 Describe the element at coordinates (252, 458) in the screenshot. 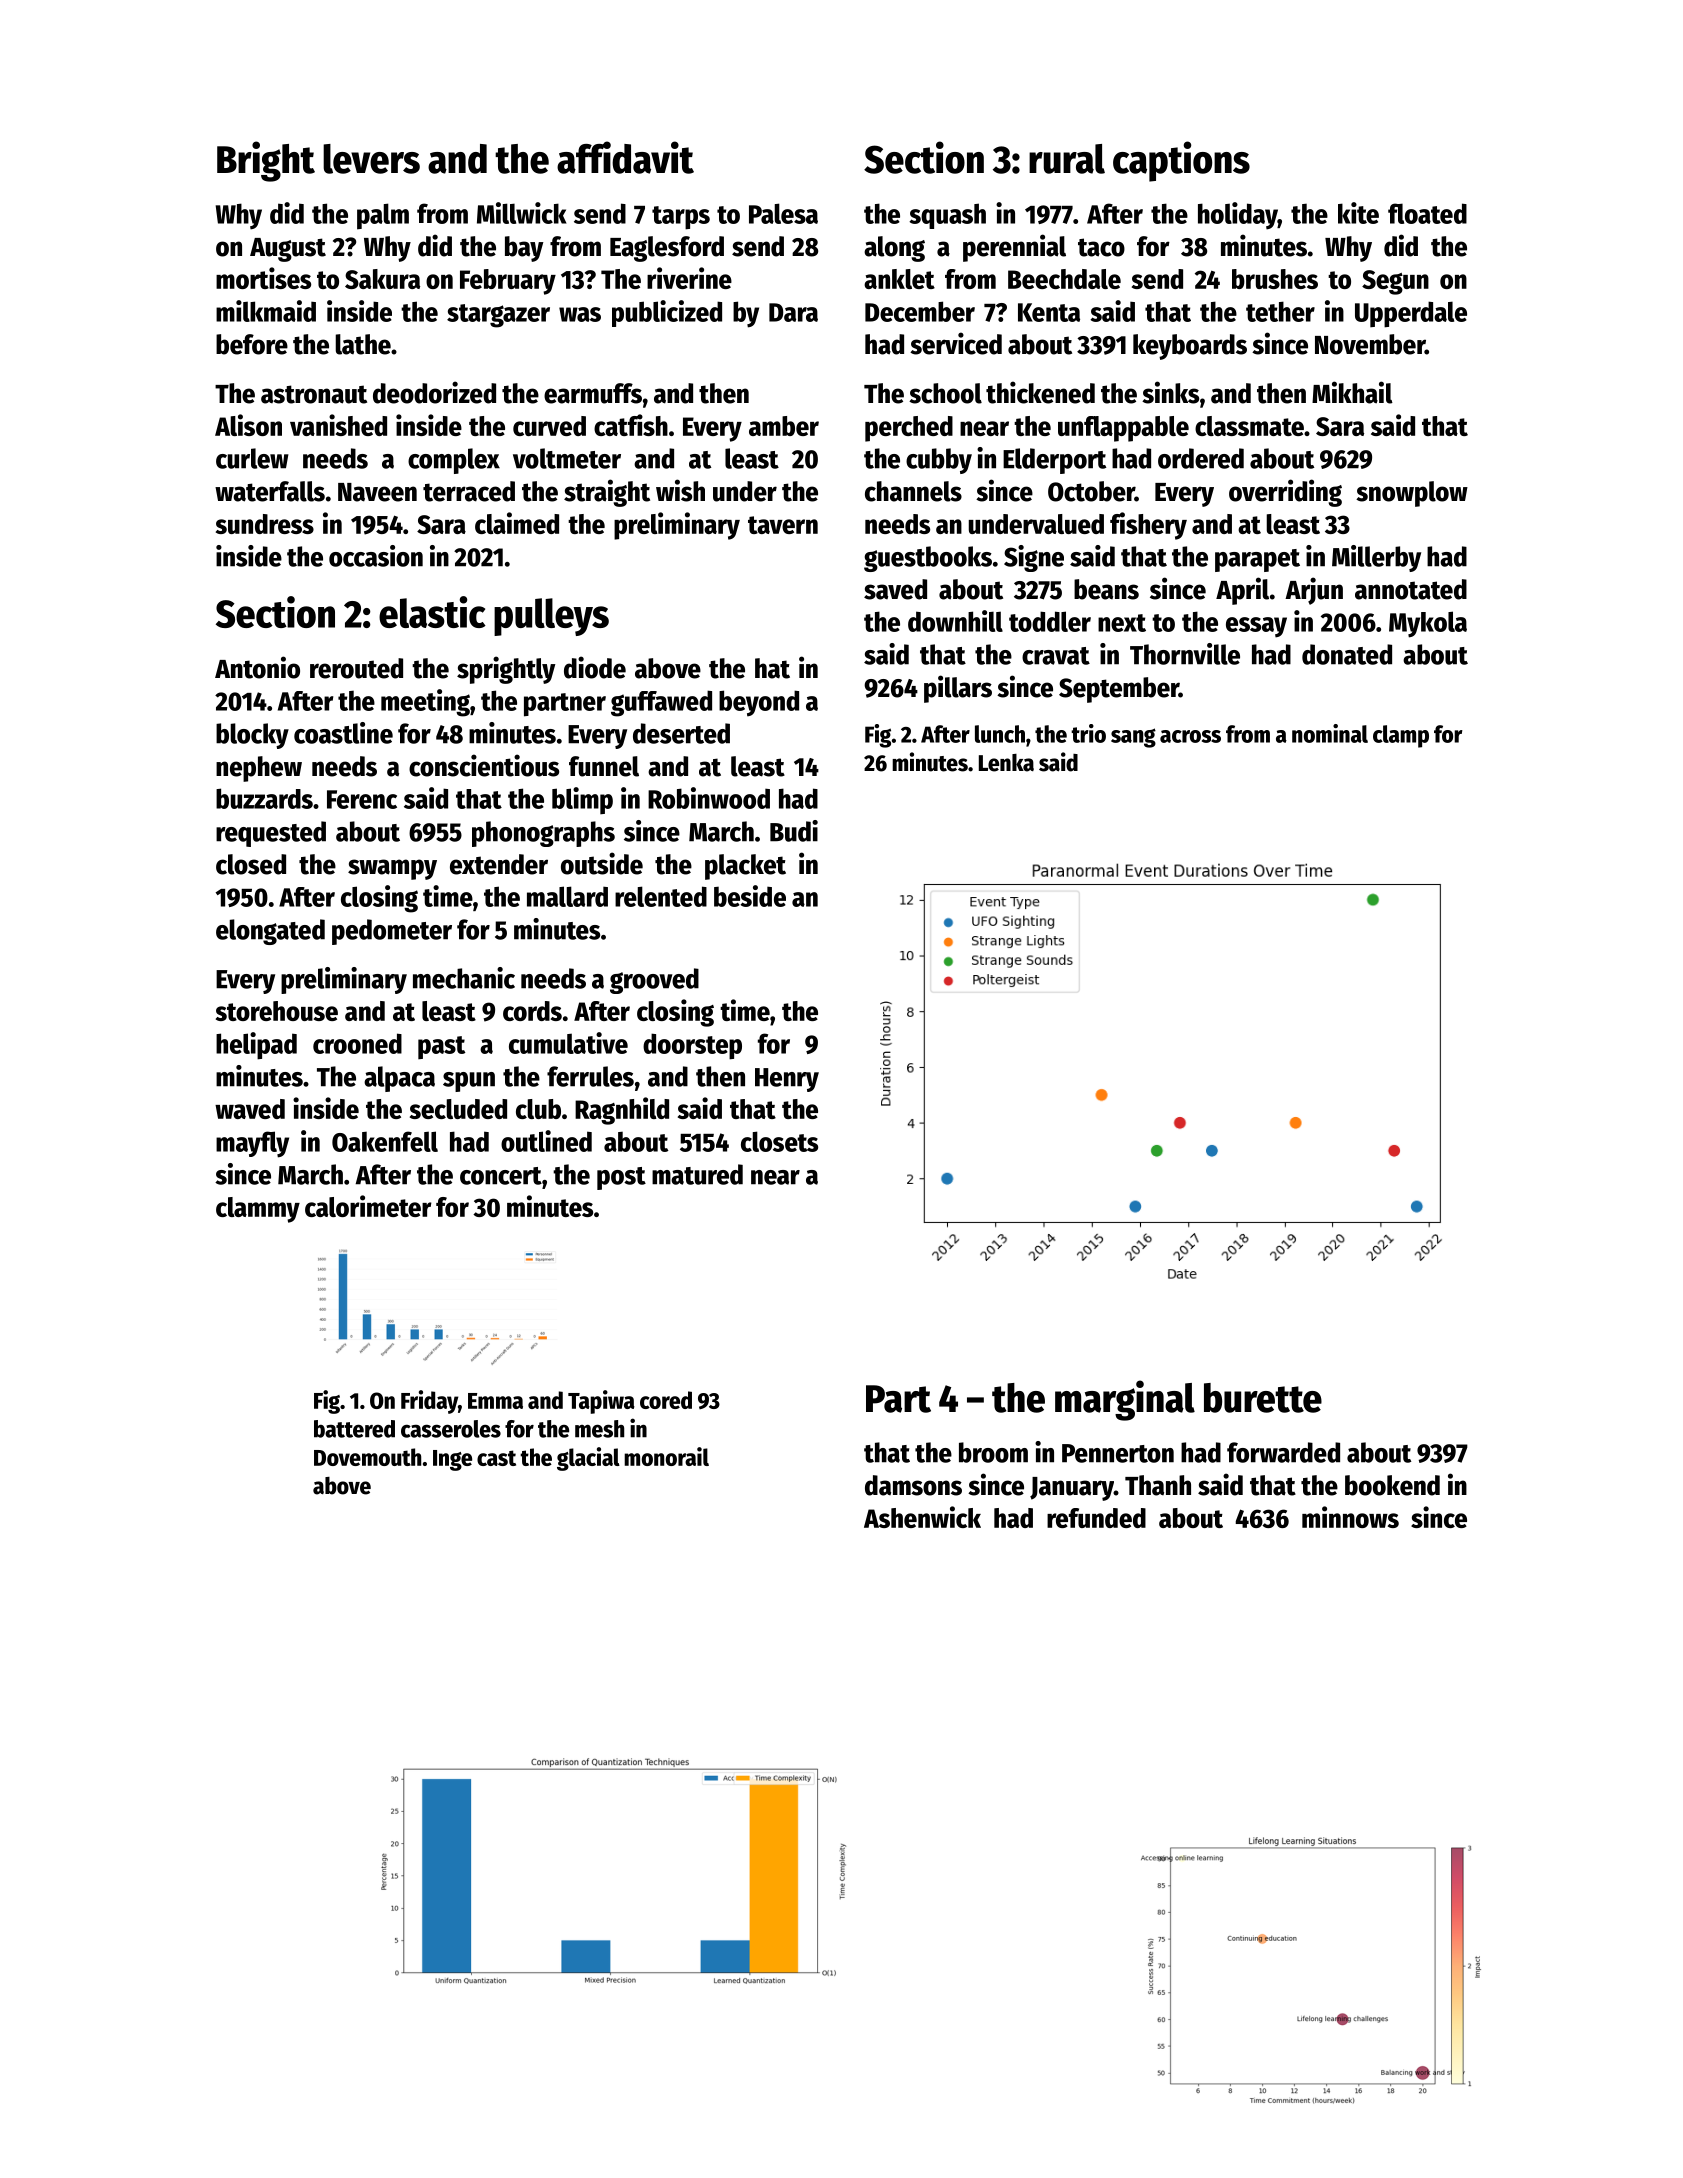

I see `curlew` at that location.
